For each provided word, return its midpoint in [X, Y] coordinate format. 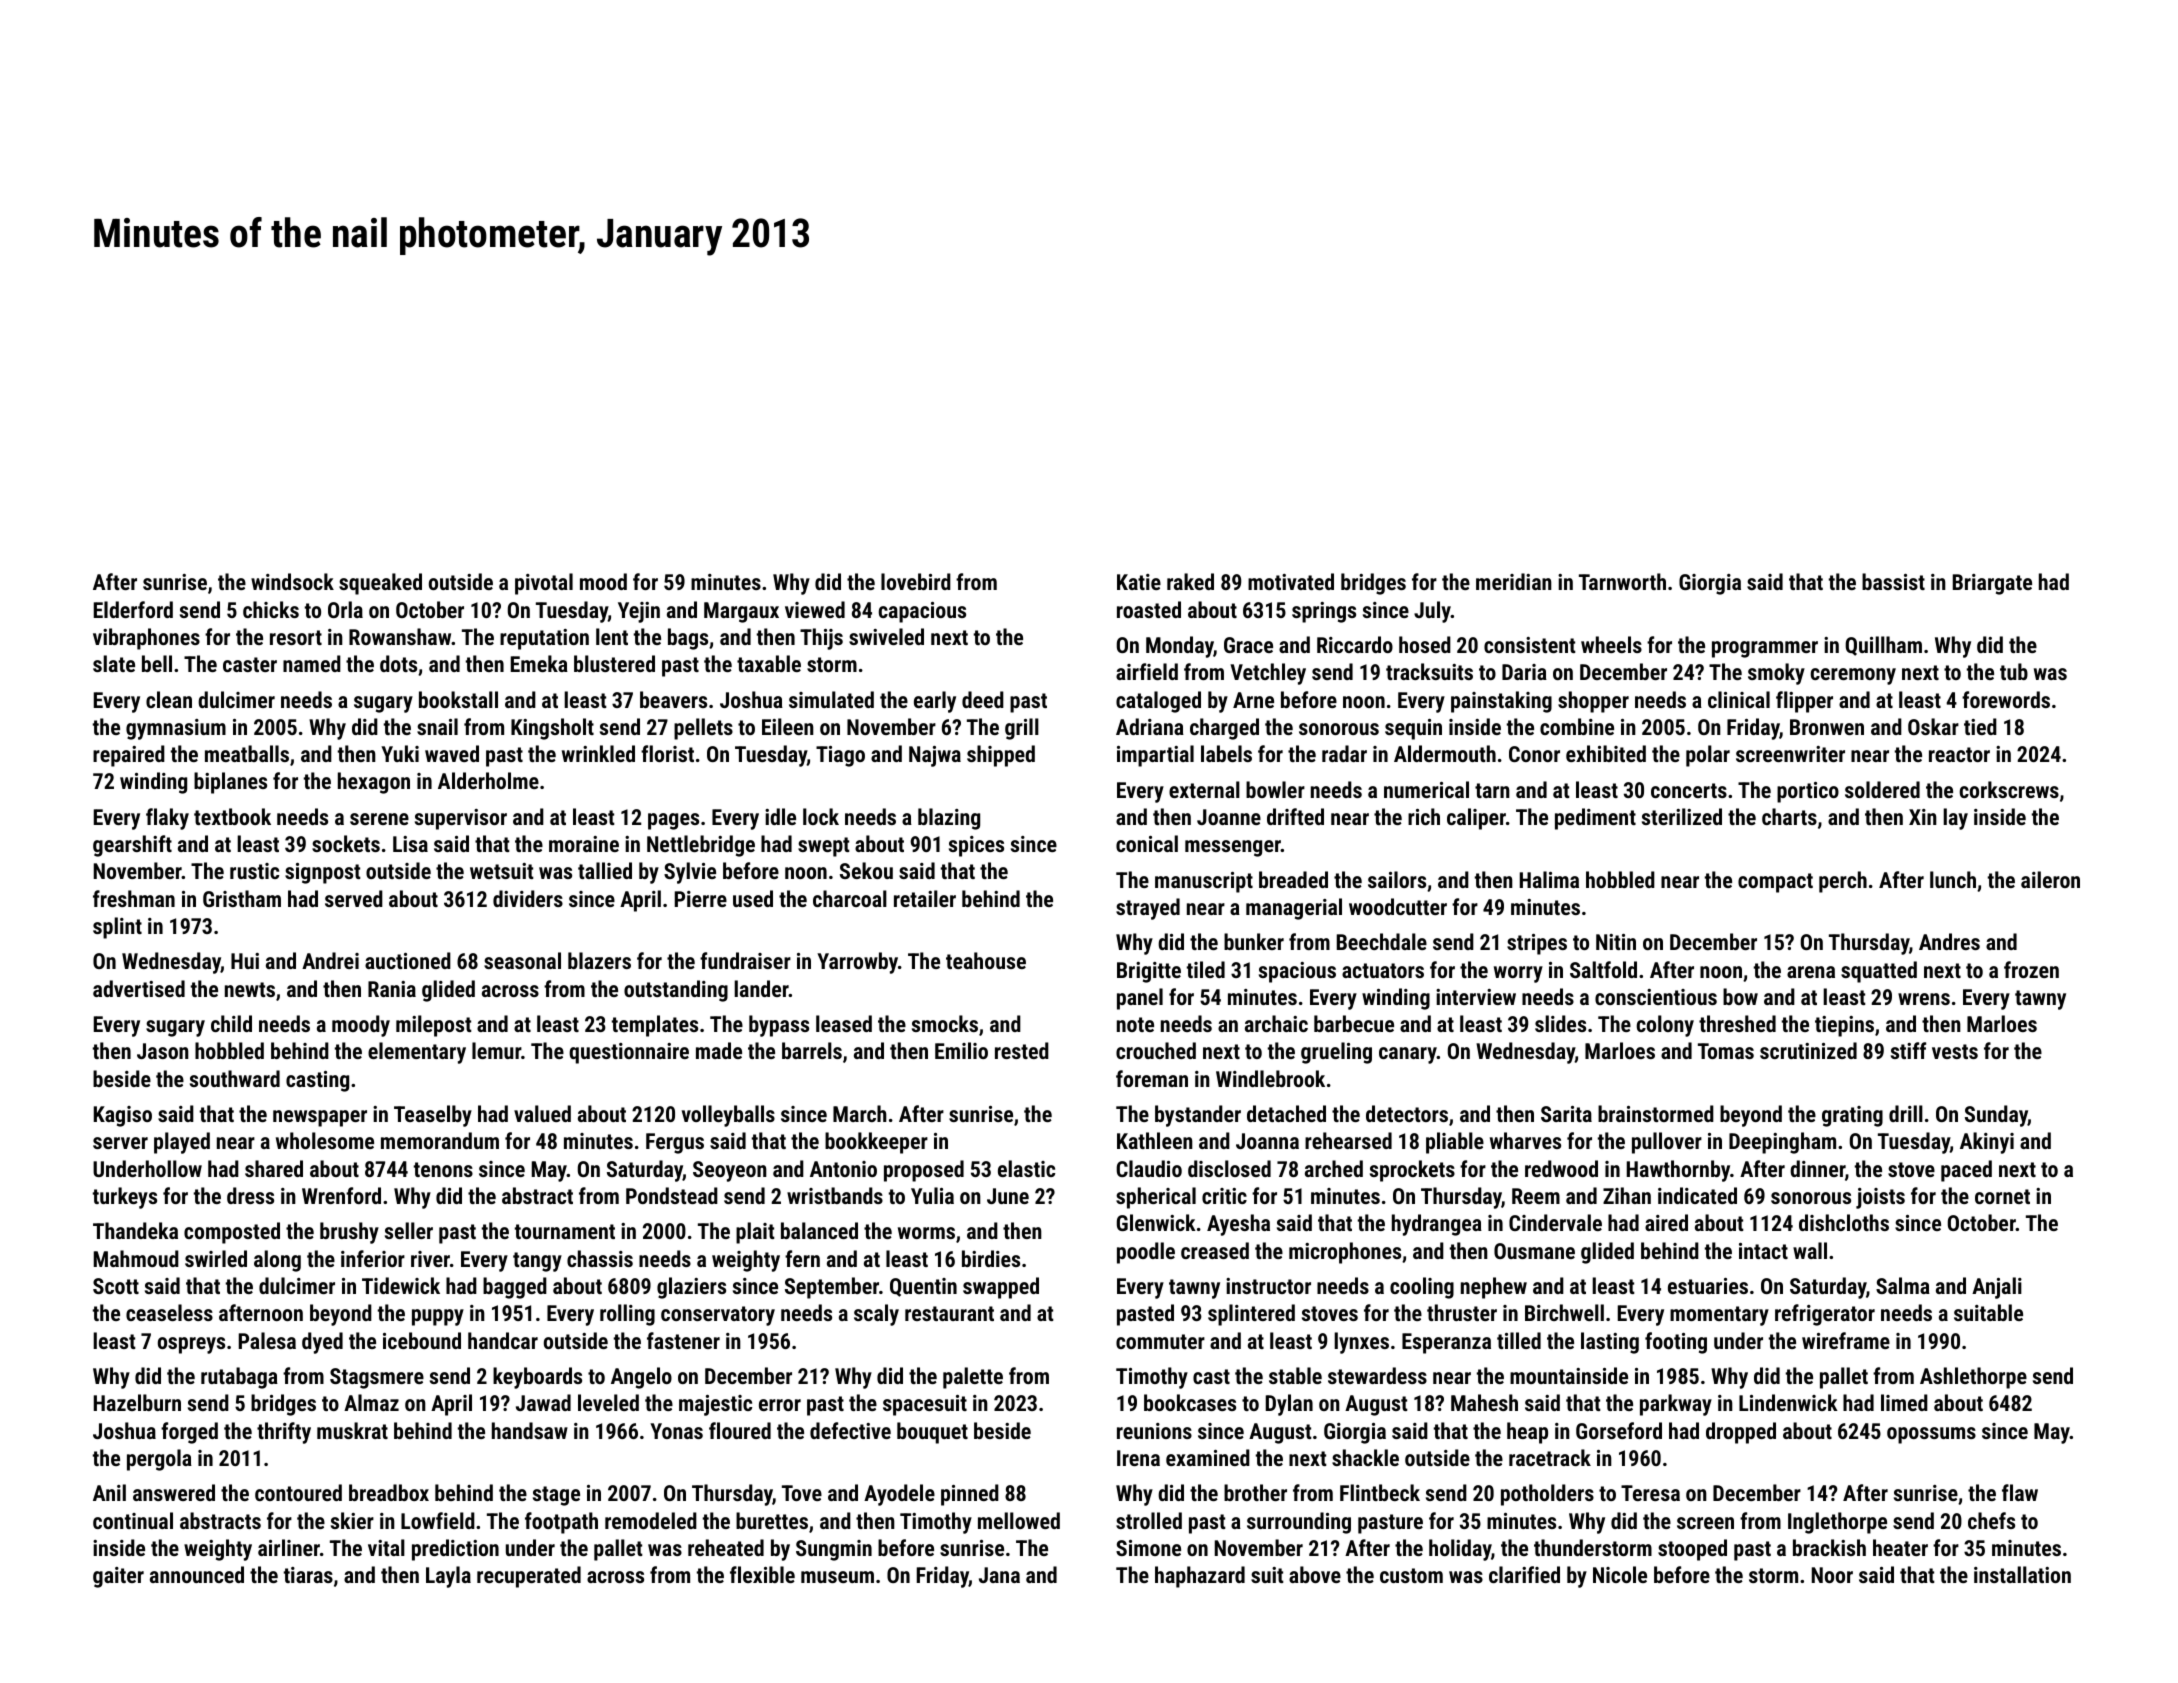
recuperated [529, 1577]
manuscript [1204, 882]
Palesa [267, 1340]
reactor [1959, 754]
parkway [1676, 1405]
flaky [167, 819]
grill [1022, 729]
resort [296, 637]
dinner [1817, 1168]
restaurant [949, 1313]
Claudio [1149, 1168]
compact [1775, 883]
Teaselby [433, 1116]
